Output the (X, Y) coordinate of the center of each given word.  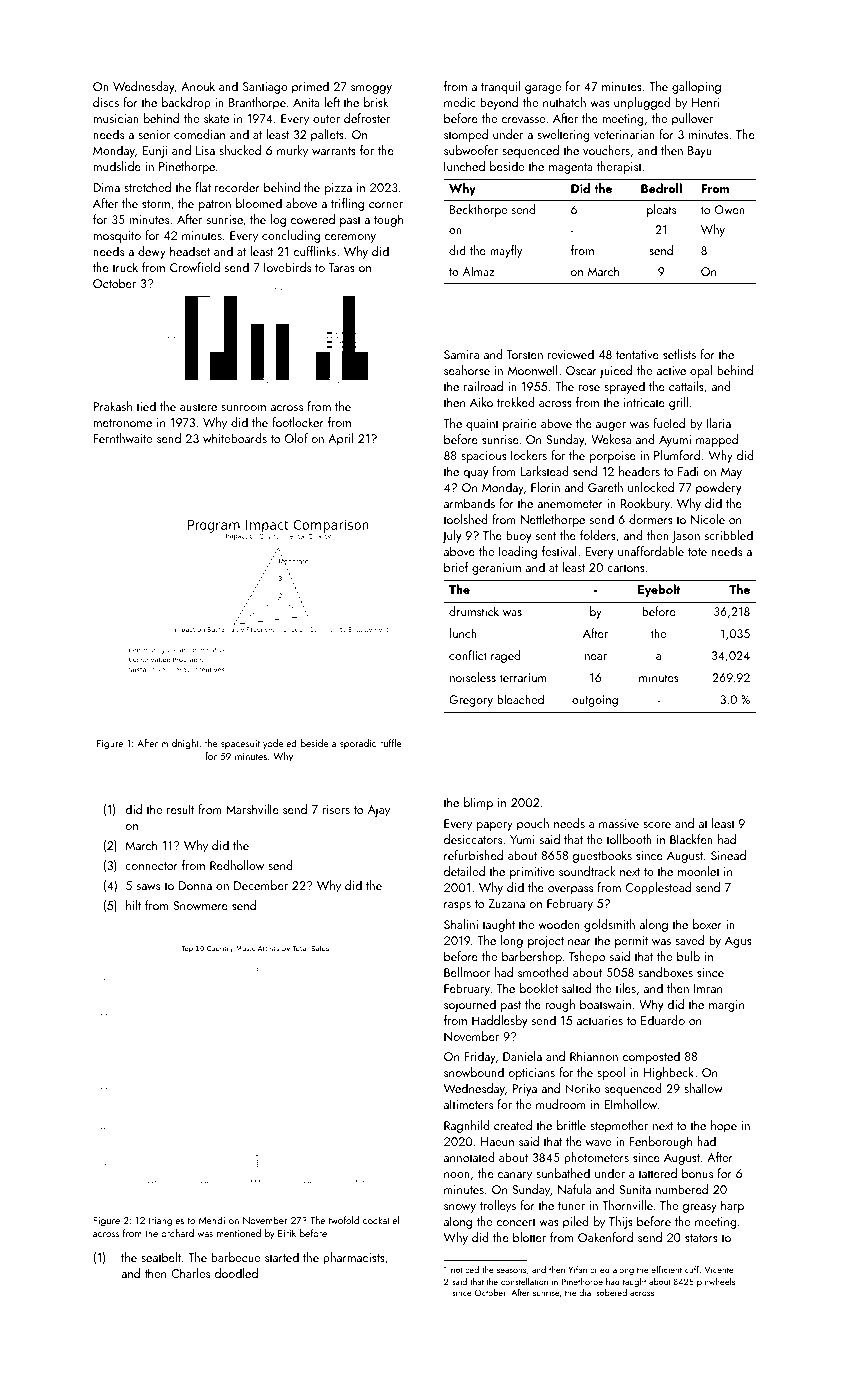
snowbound (474, 1072)
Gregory (471, 701)
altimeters (468, 1104)
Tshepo (587, 957)
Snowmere (200, 905)
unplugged (642, 103)
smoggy (371, 89)
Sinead (728, 855)
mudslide (117, 166)
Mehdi (212, 1220)
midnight (180, 744)
